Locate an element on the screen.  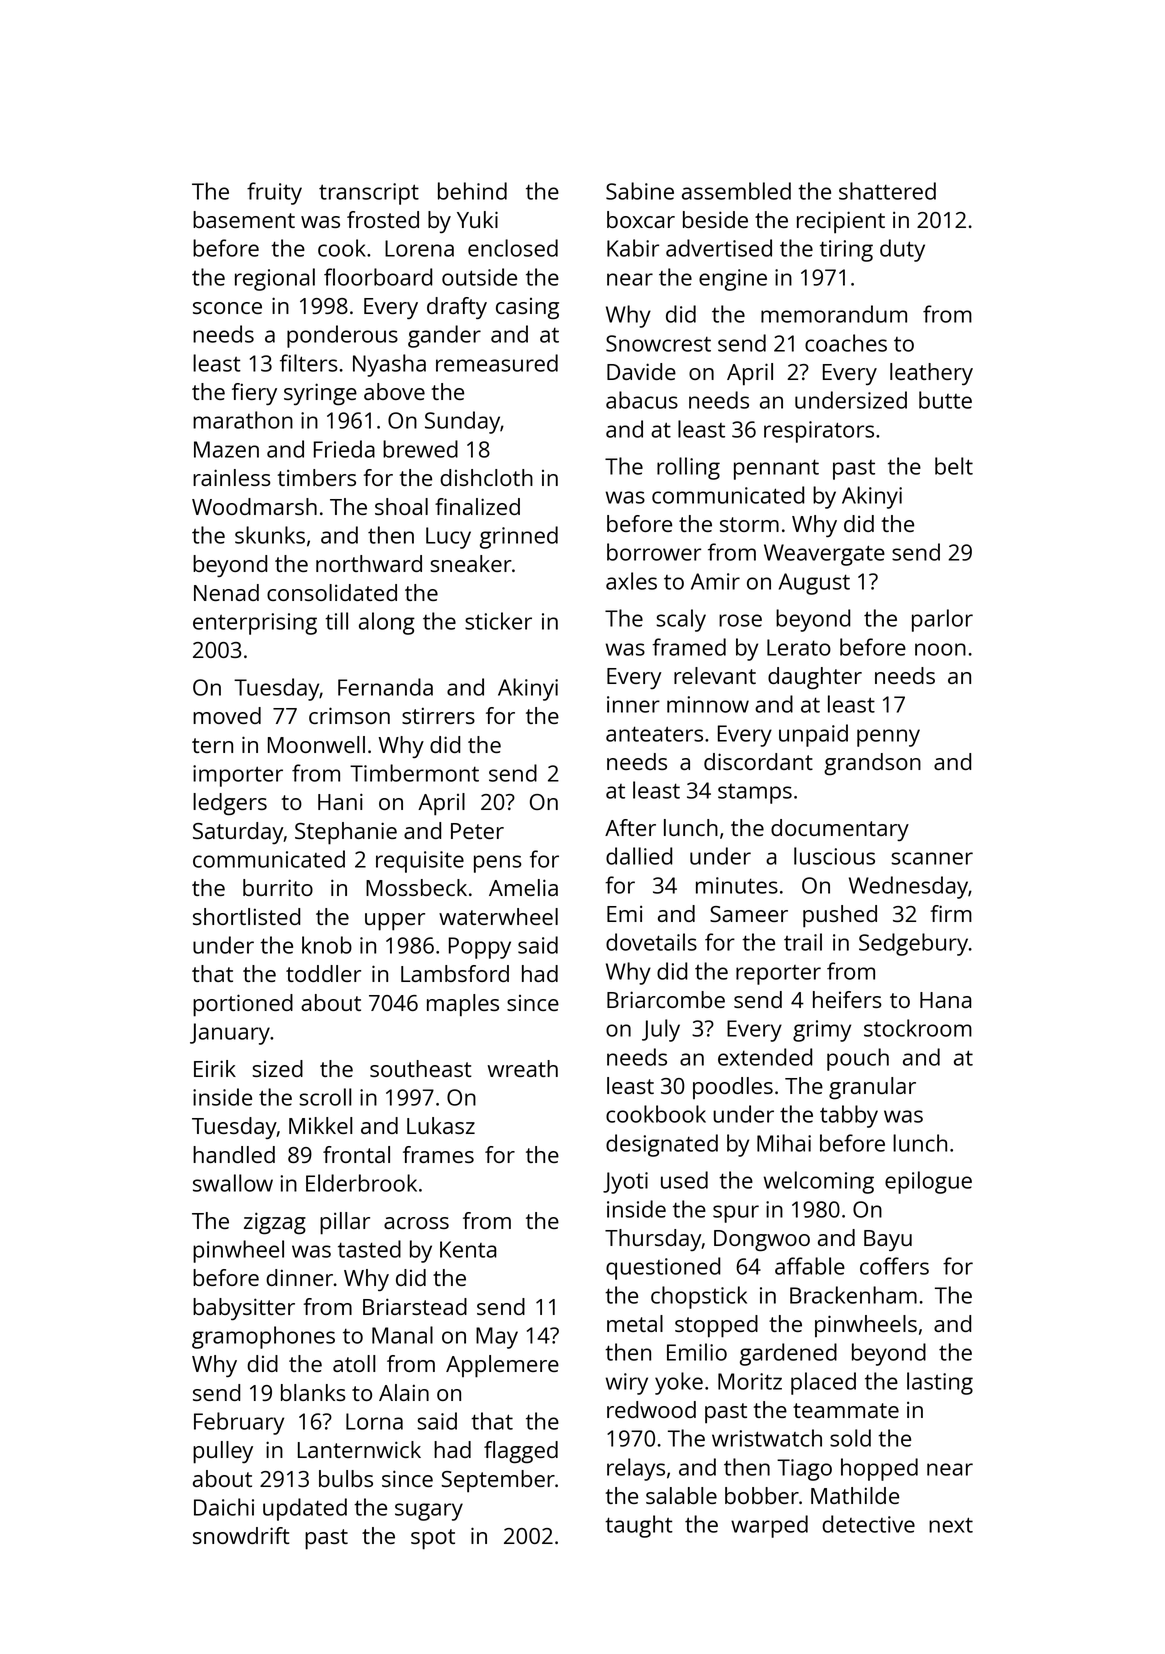
finalized is located at coordinates (477, 506).
